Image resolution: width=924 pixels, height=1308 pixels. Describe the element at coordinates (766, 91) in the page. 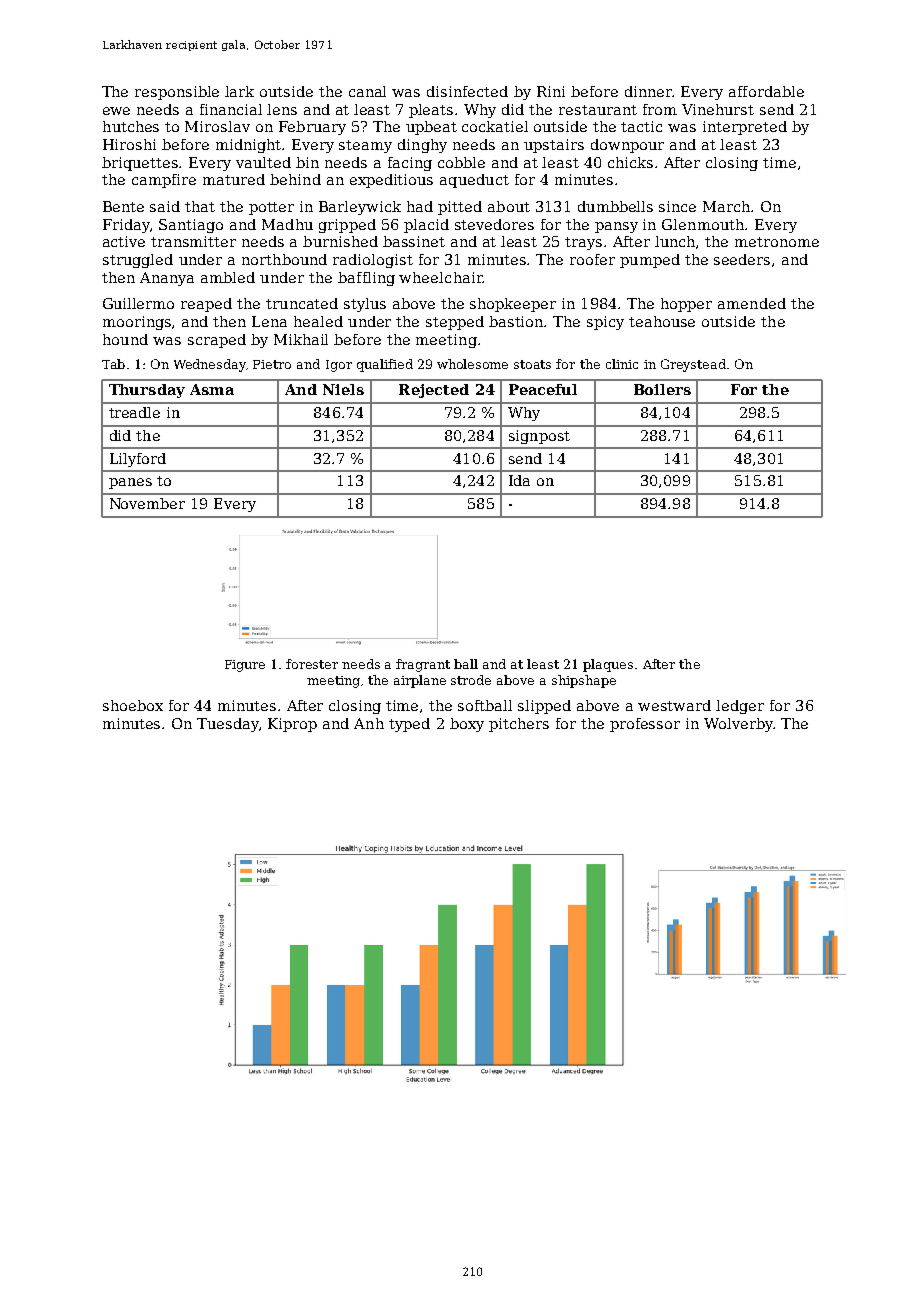

I see `affordable` at that location.
